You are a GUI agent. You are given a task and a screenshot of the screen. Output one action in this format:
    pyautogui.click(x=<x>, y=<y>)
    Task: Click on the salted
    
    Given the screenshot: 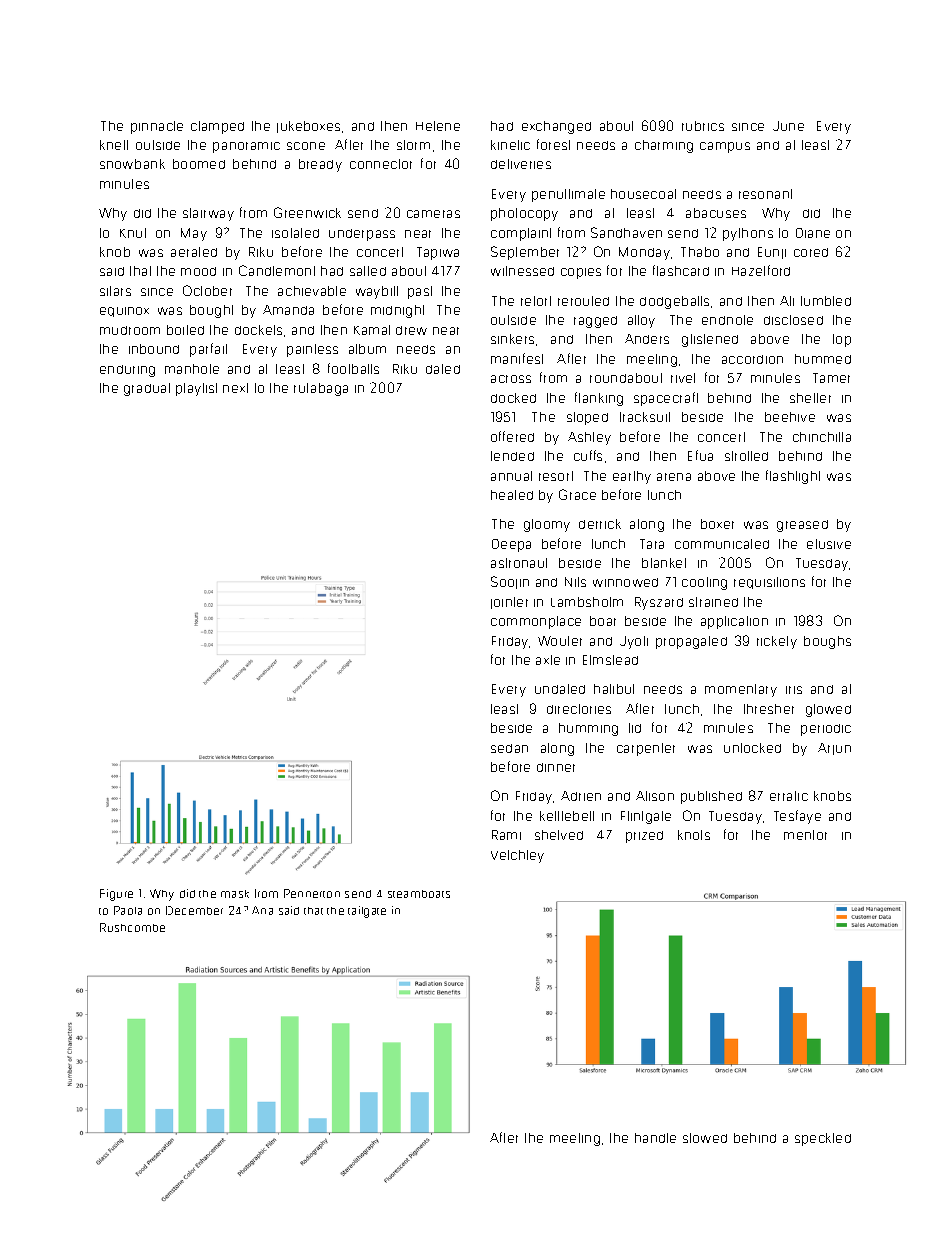 What is the action you would take?
    pyautogui.click(x=368, y=271)
